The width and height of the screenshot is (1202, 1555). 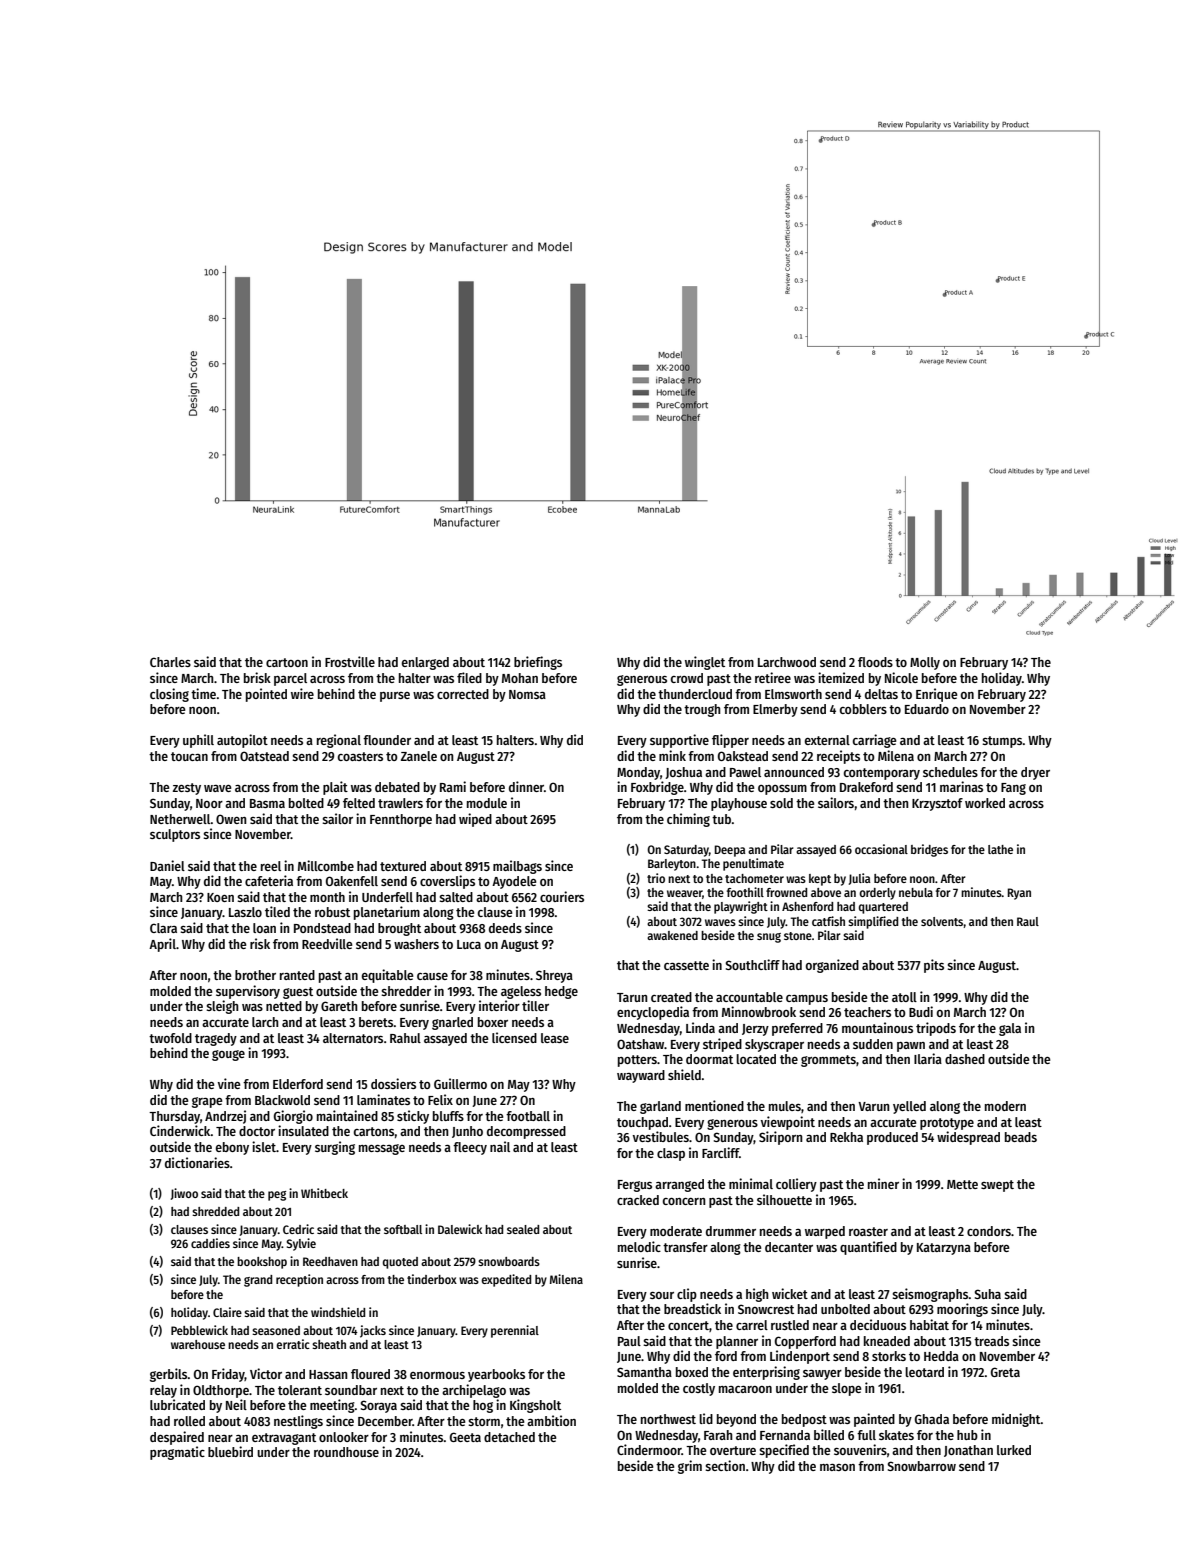 I want to click on striped, so click(x=722, y=1045).
